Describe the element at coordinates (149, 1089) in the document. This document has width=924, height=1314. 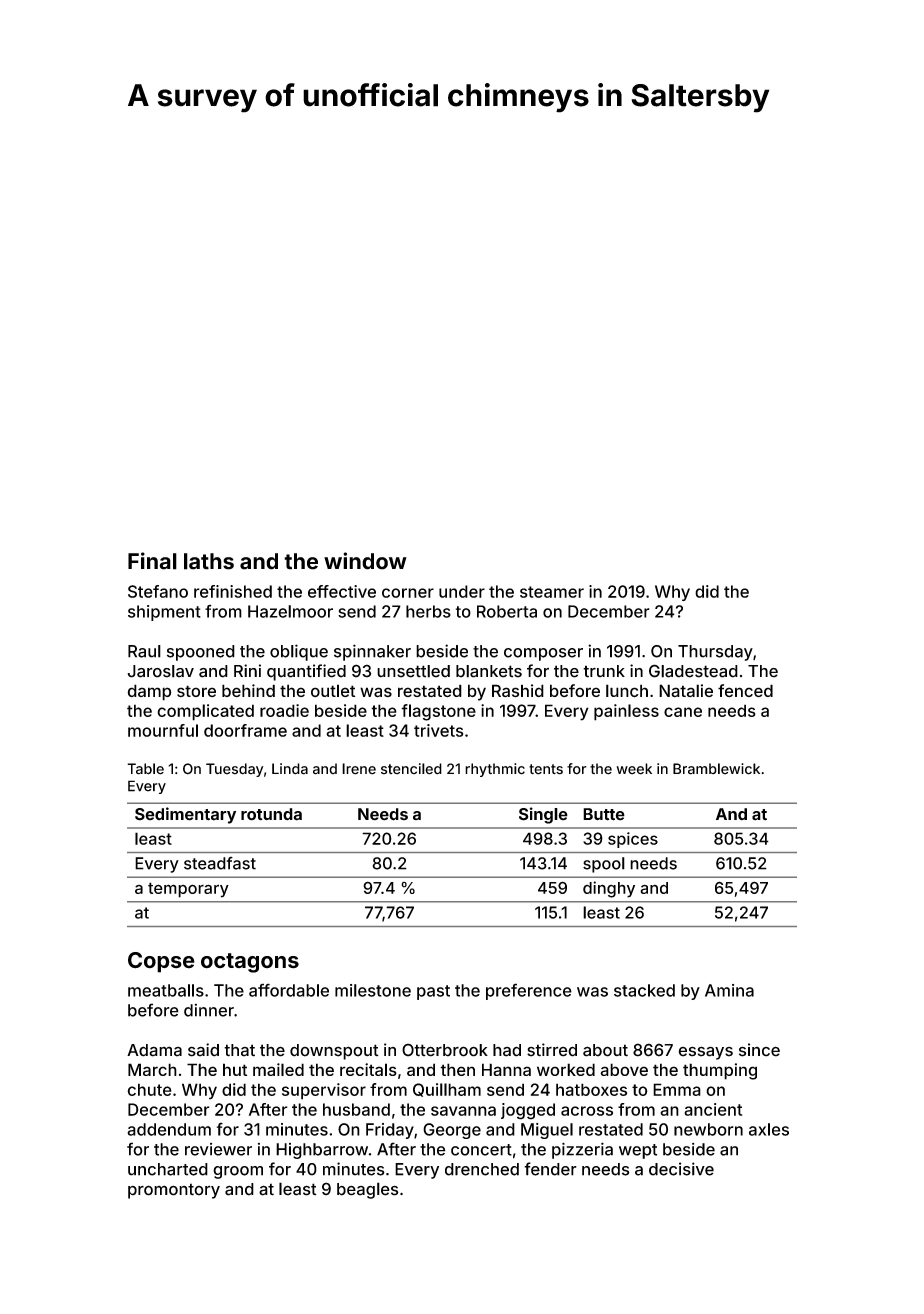
I see `chute` at that location.
